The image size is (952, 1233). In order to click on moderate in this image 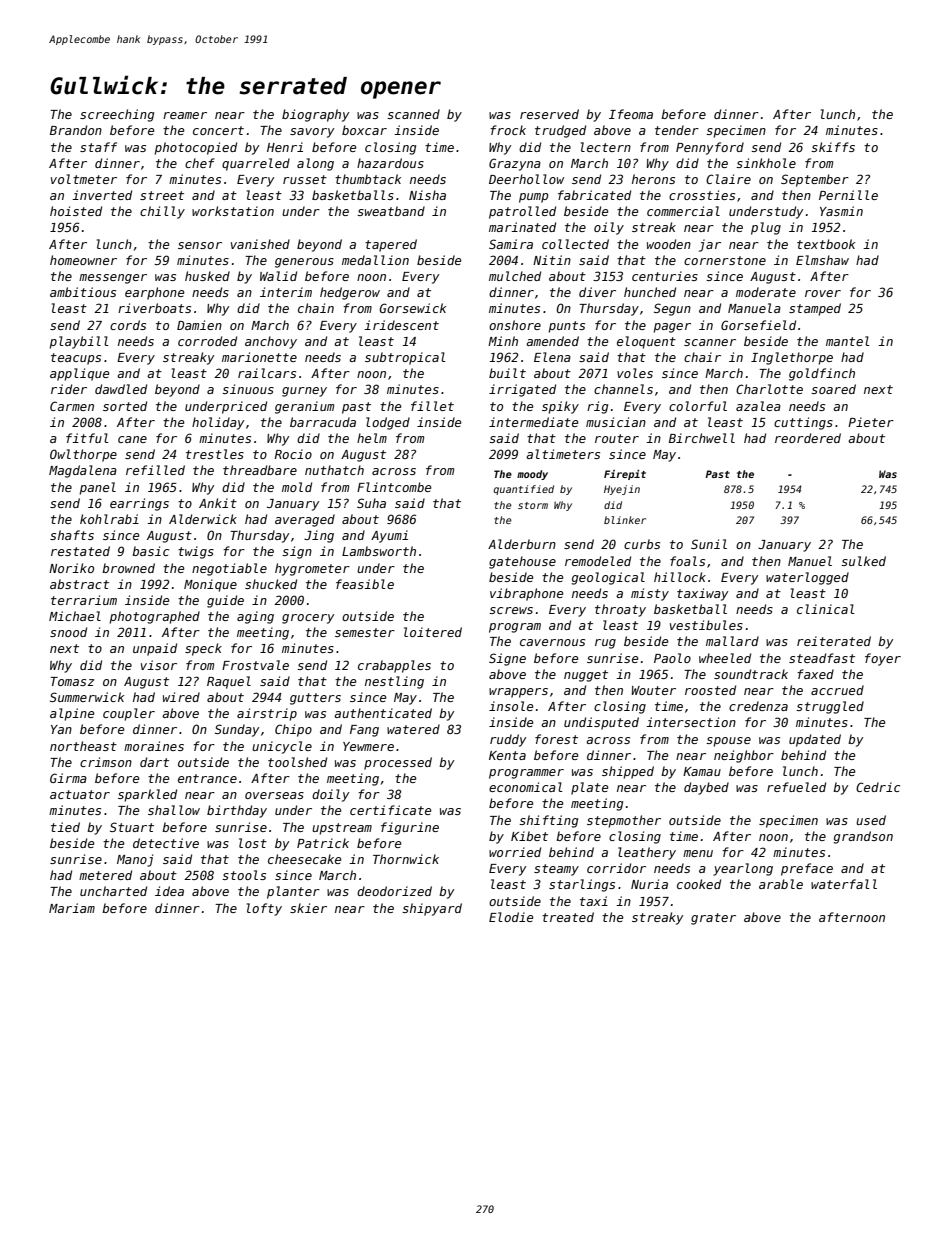, I will do `click(766, 292)`.
